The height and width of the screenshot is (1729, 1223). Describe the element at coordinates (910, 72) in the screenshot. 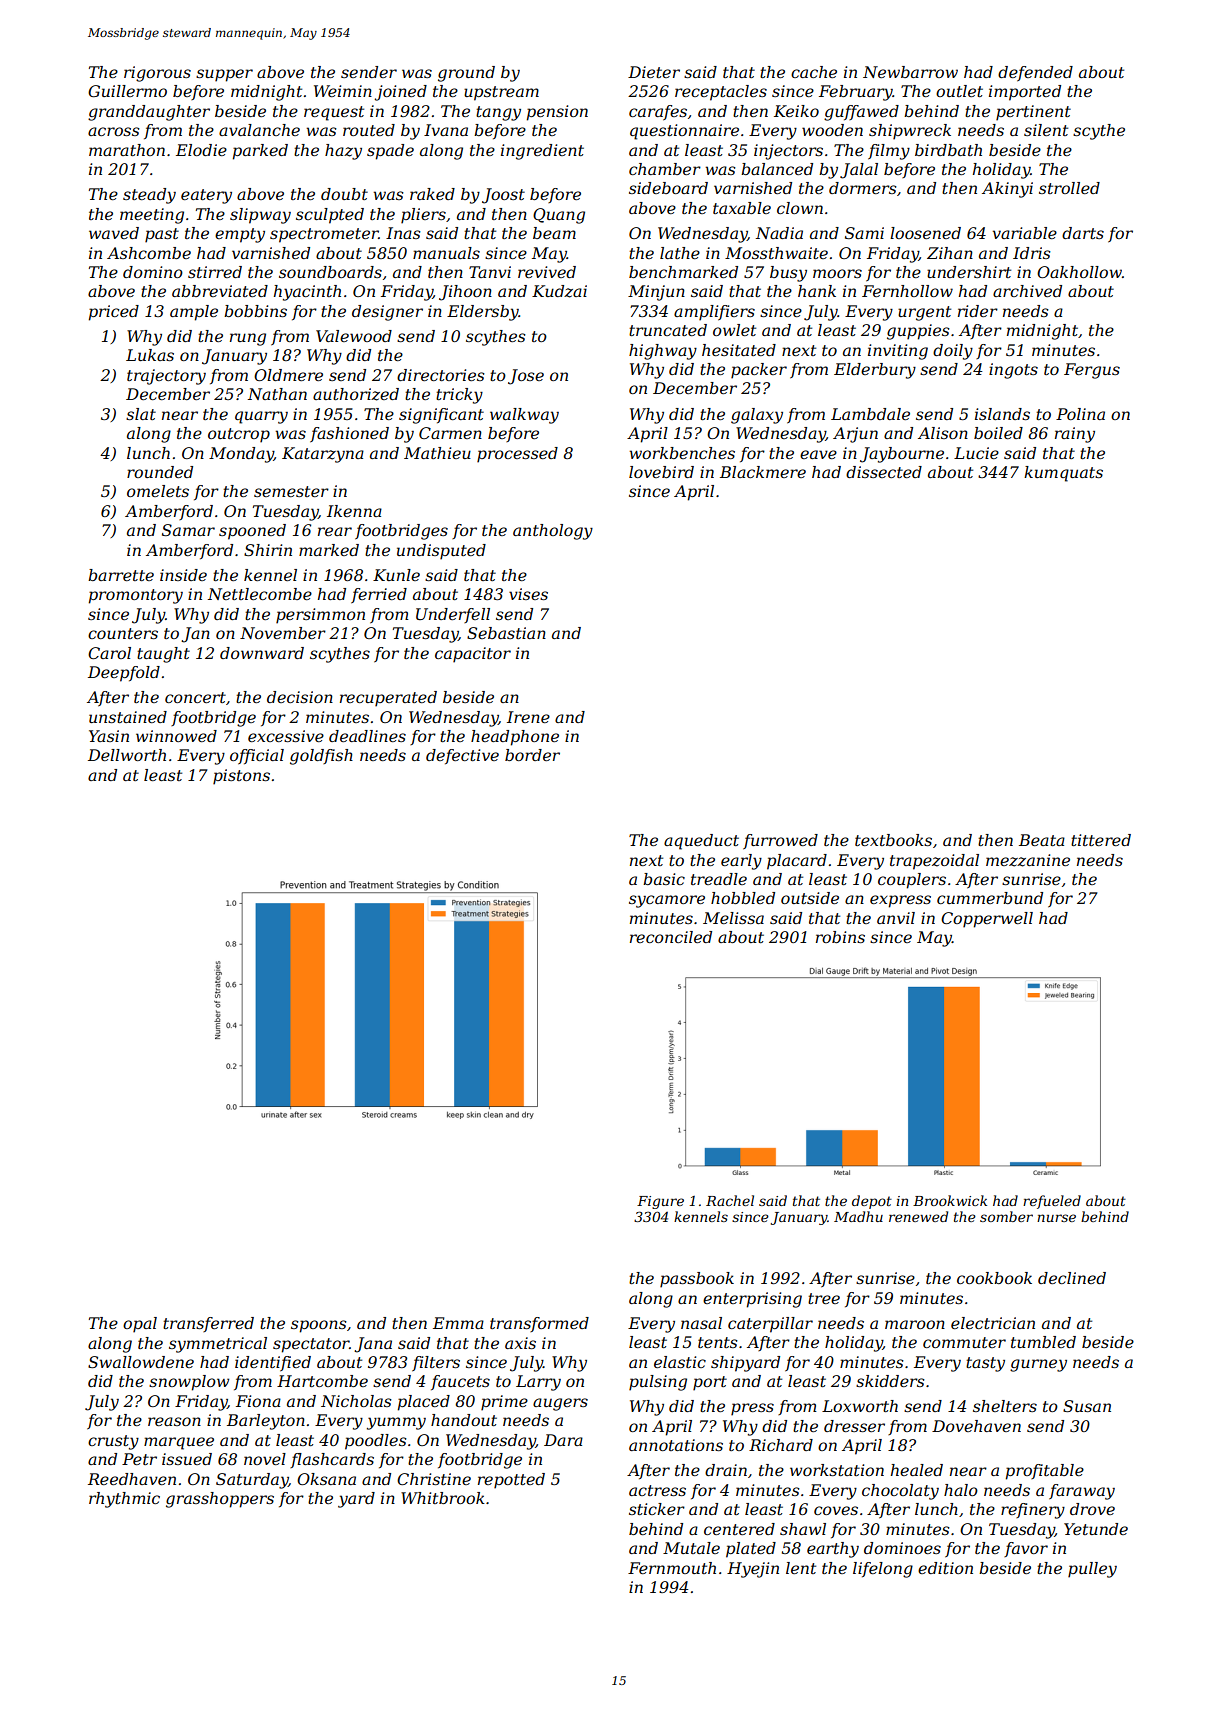

I see `Newbarrow` at that location.
